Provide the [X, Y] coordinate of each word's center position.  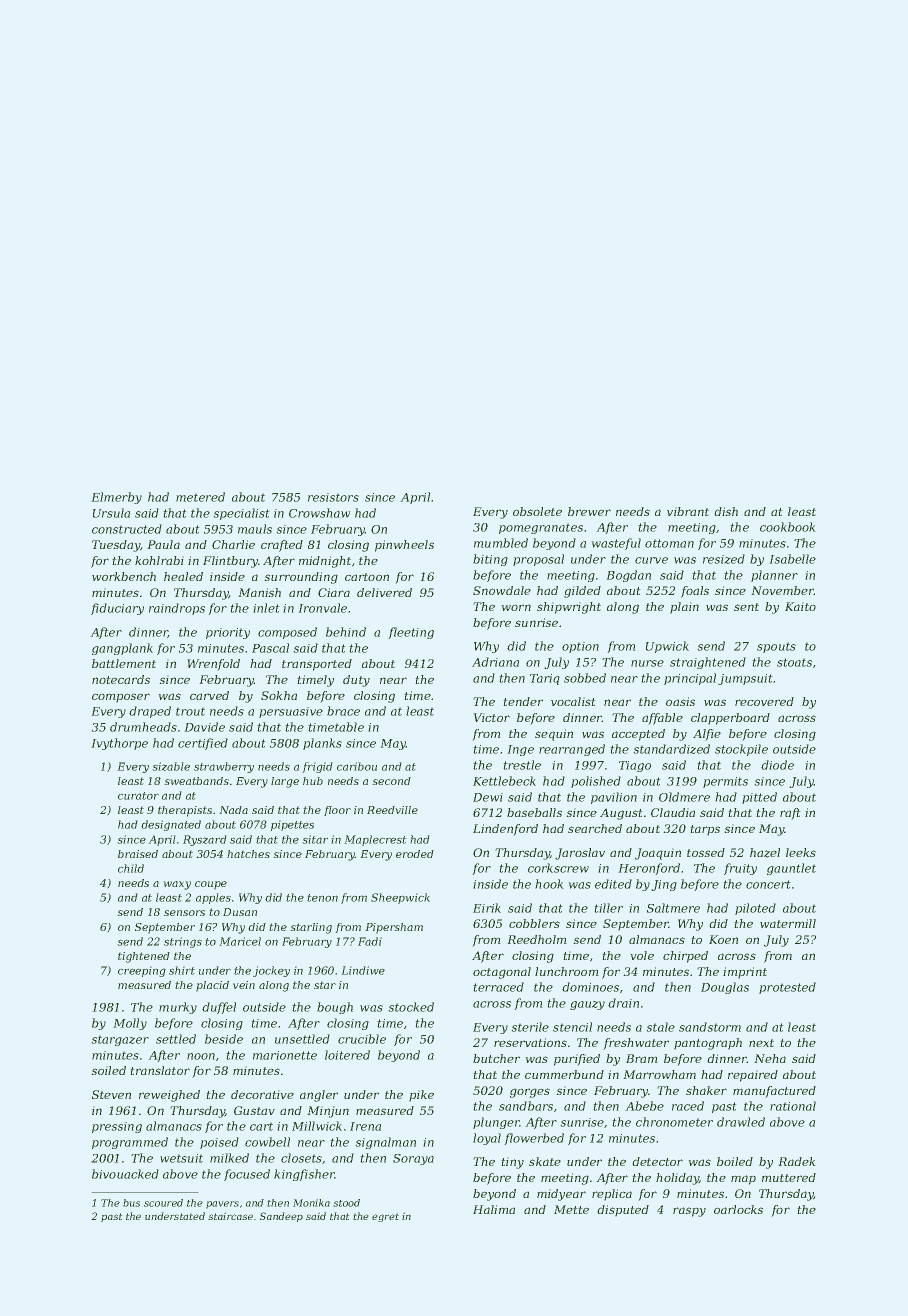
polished [596, 782]
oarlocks [738, 1209]
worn [516, 607]
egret [385, 1217]
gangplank [122, 649]
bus [131, 1203]
